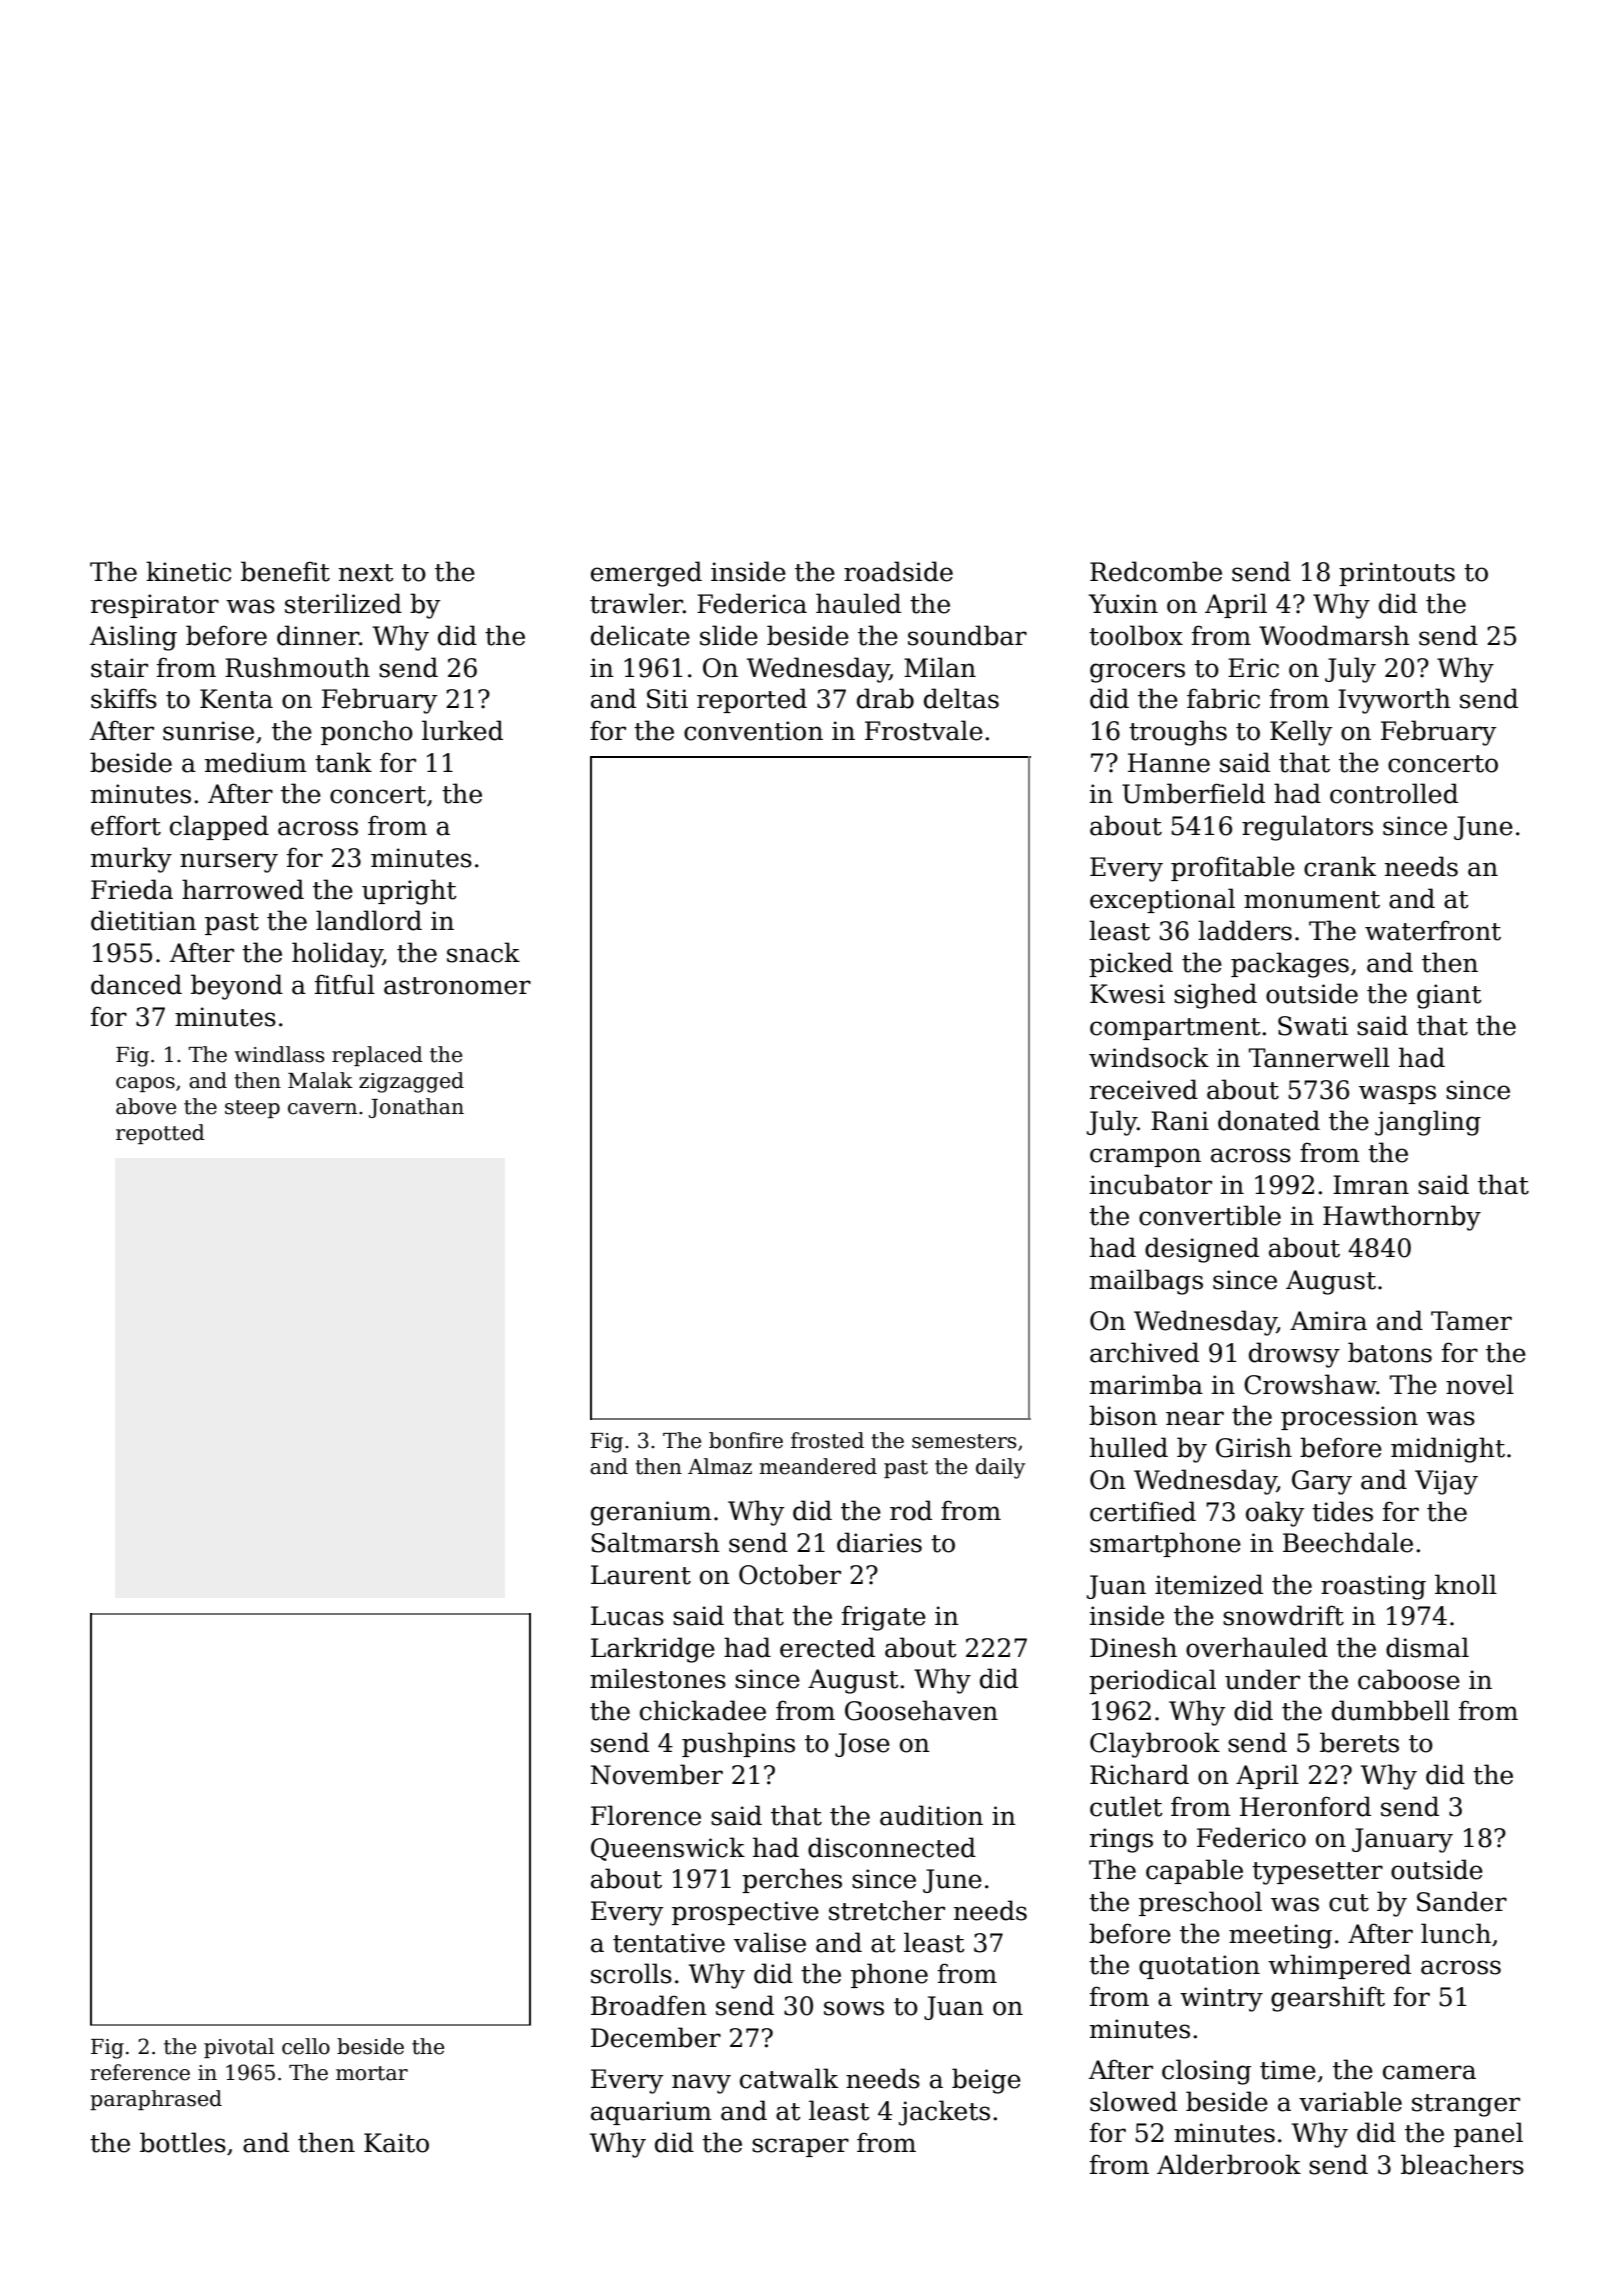 The width and height of the document is (1620, 2292). What do you see at coordinates (160, 1134) in the document?
I see `repotted` at bounding box center [160, 1134].
